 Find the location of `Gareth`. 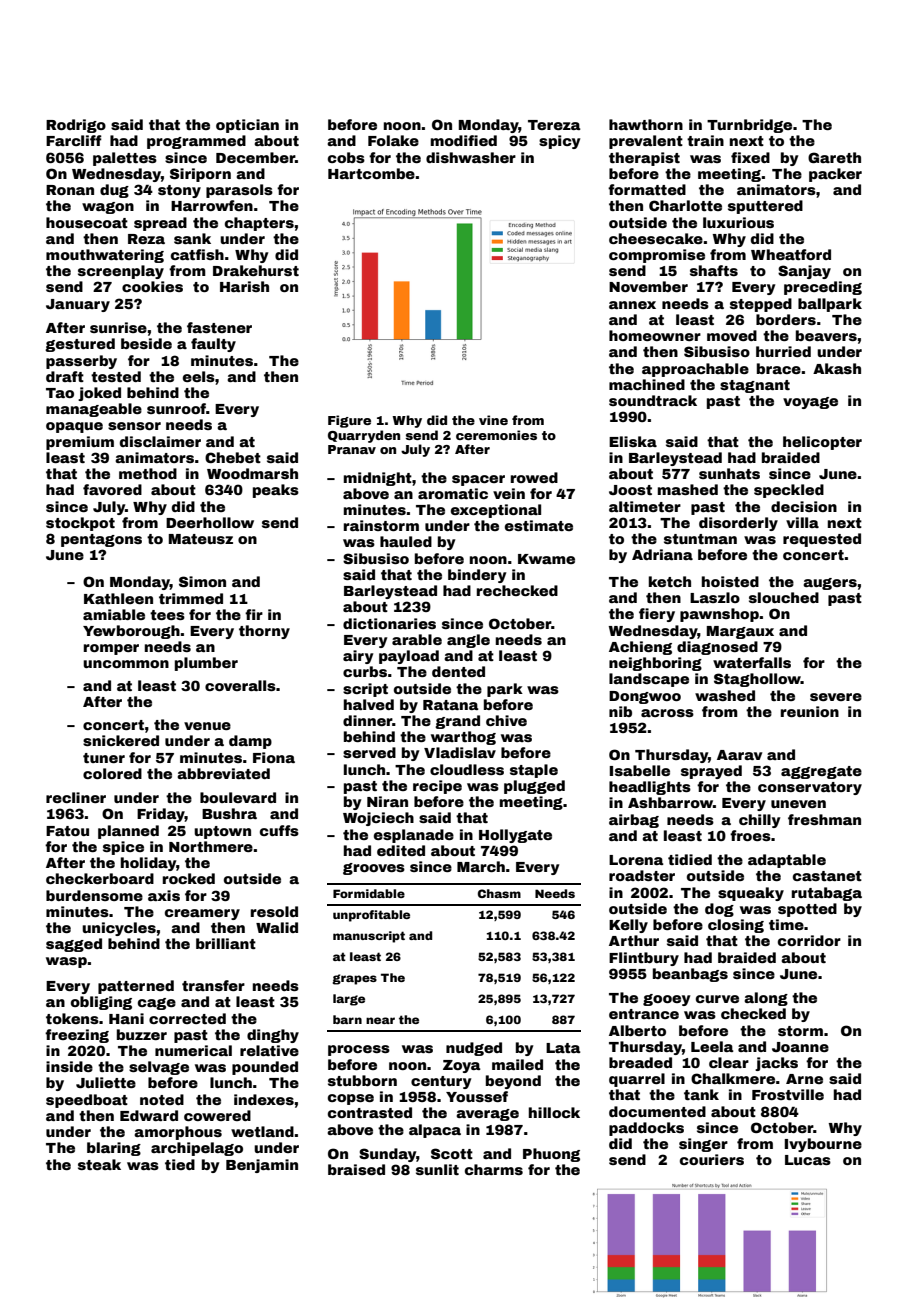

Gareth is located at coordinates (834, 157).
